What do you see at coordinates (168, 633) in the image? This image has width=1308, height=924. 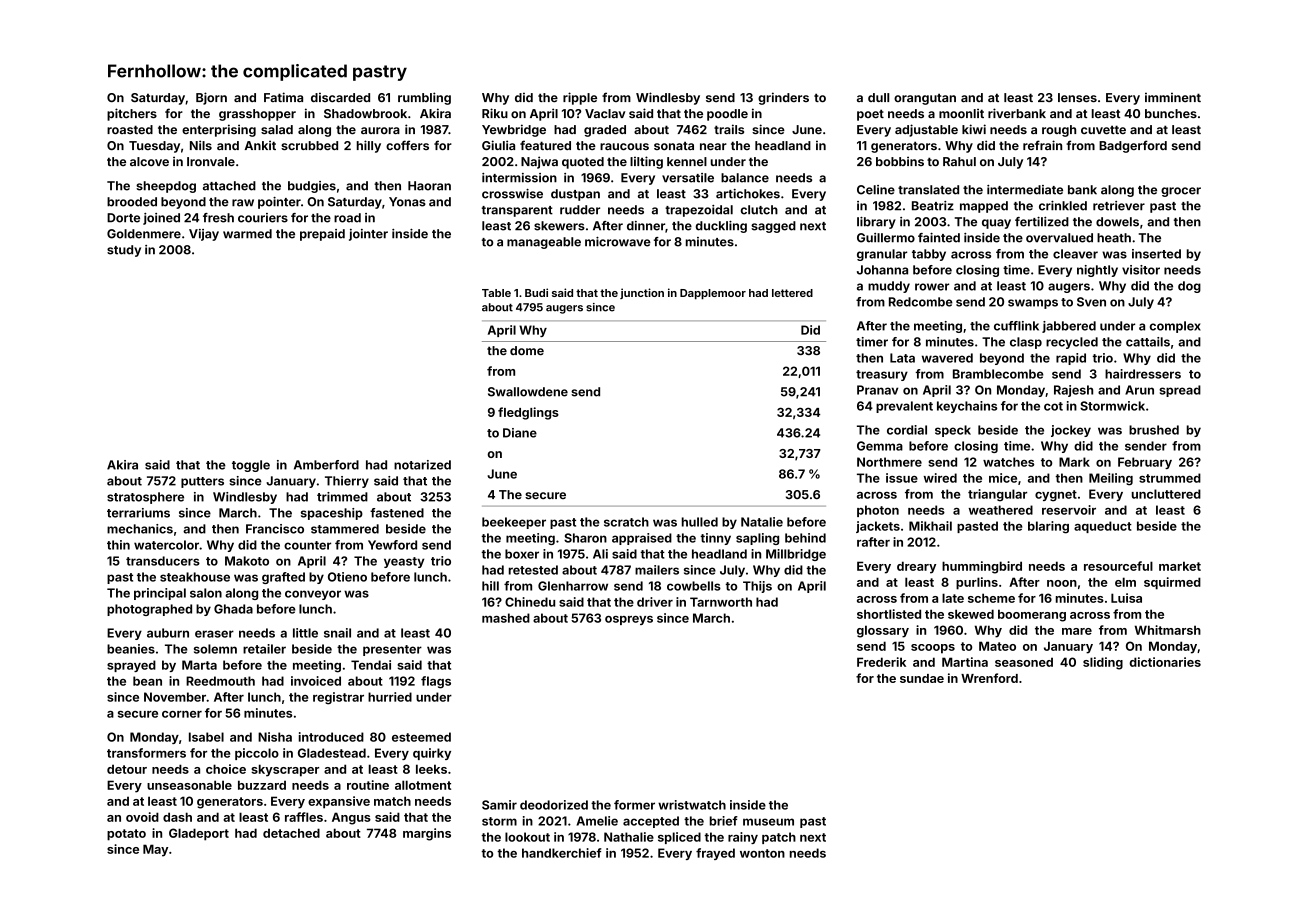 I see `auburn` at bounding box center [168, 633].
